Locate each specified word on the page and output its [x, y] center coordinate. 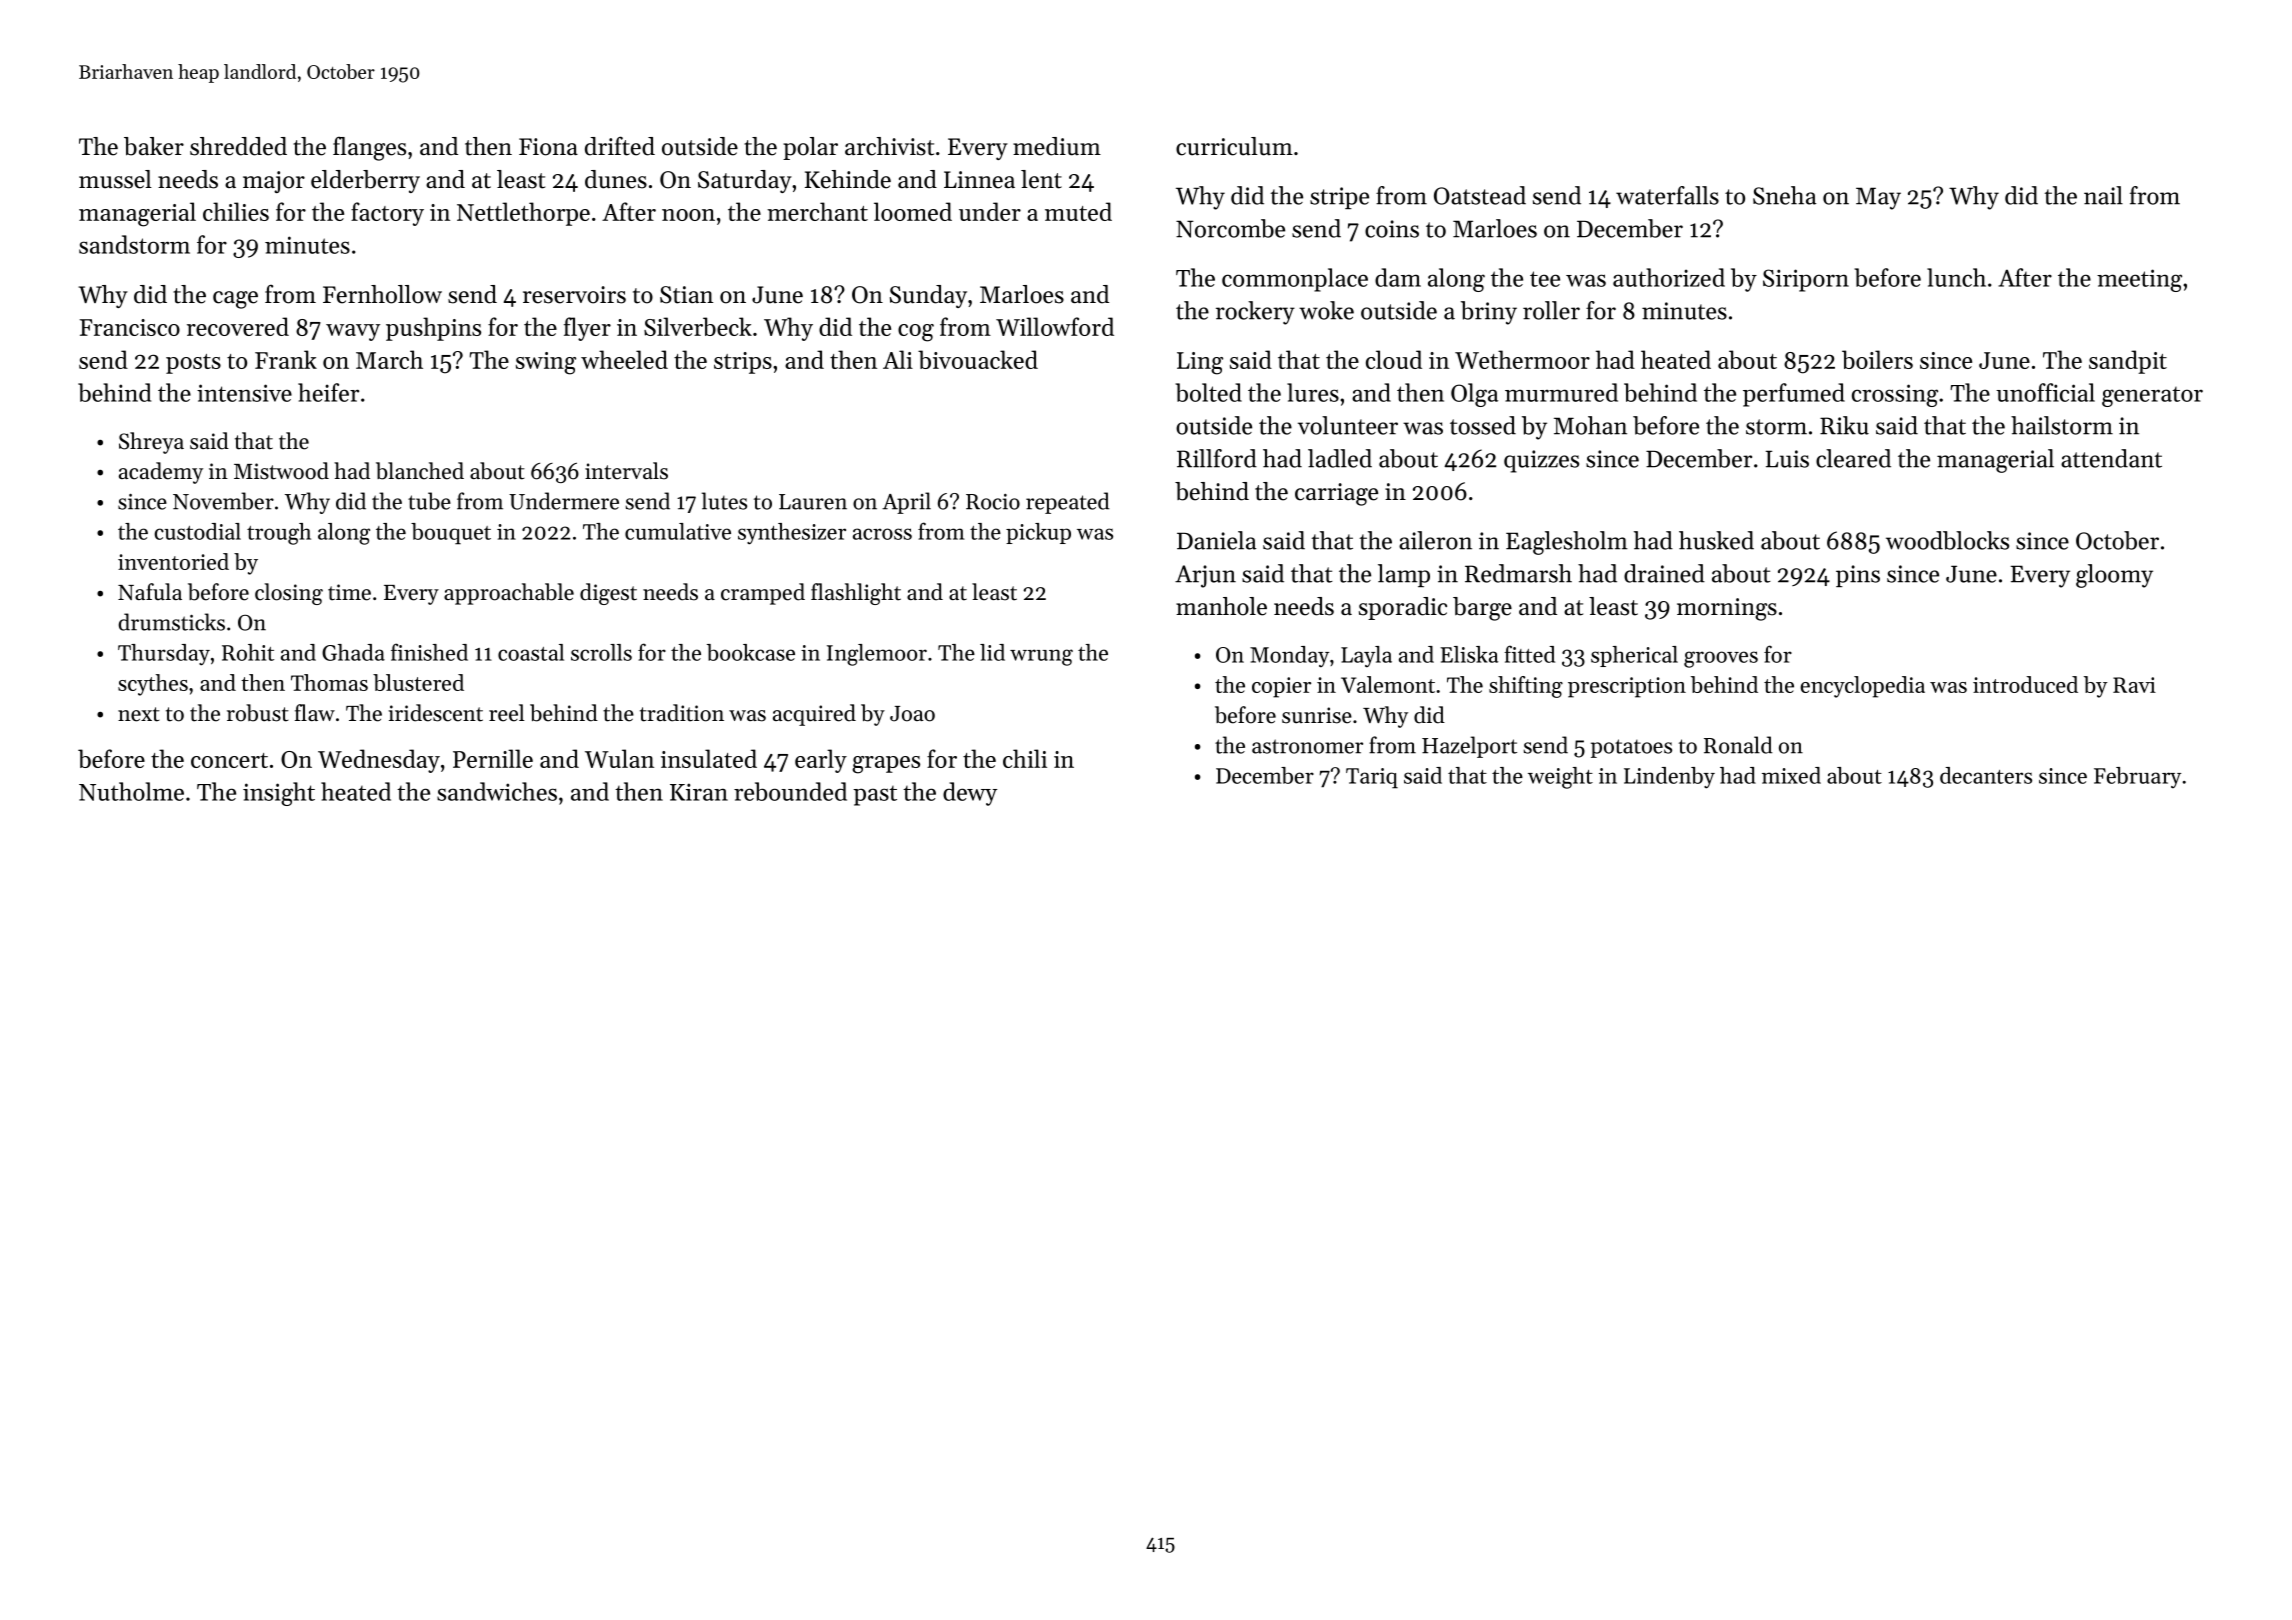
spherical [1634, 656]
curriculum [1234, 146]
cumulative [678, 531]
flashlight [856, 594]
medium [1057, 146]
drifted [620, 146]
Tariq [1372, 778]
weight [1560, 778]
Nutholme [131, 791]
